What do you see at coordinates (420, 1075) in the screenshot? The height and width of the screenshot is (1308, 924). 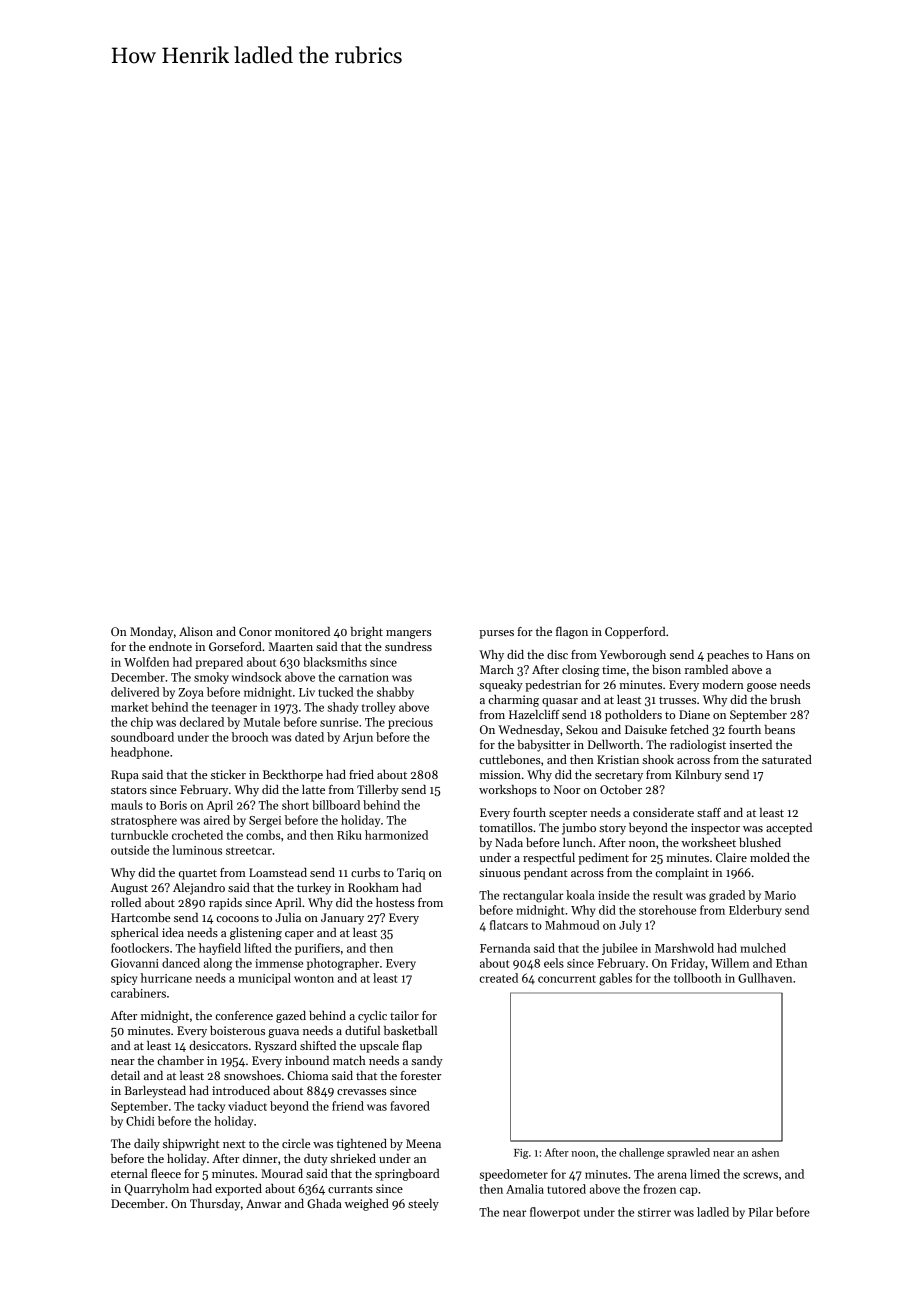 I see `forester` at bounding box center [420, 1075].
